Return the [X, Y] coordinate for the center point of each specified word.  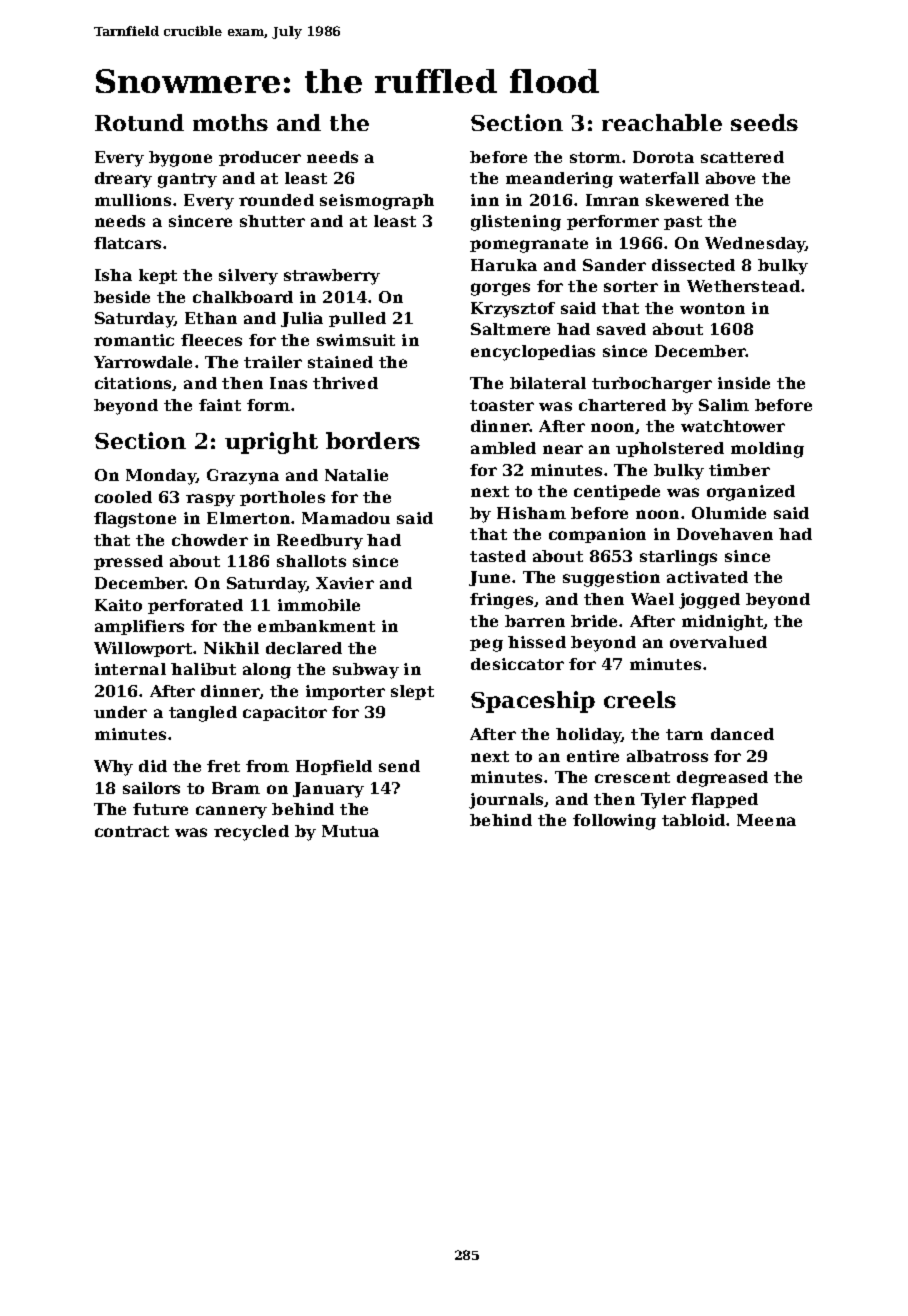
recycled [251, 833]
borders [373, 440]
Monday [161, 477]
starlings [678, 558]
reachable [662, 122]
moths [230, 122]
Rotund [139, 122]
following [614, 822]
